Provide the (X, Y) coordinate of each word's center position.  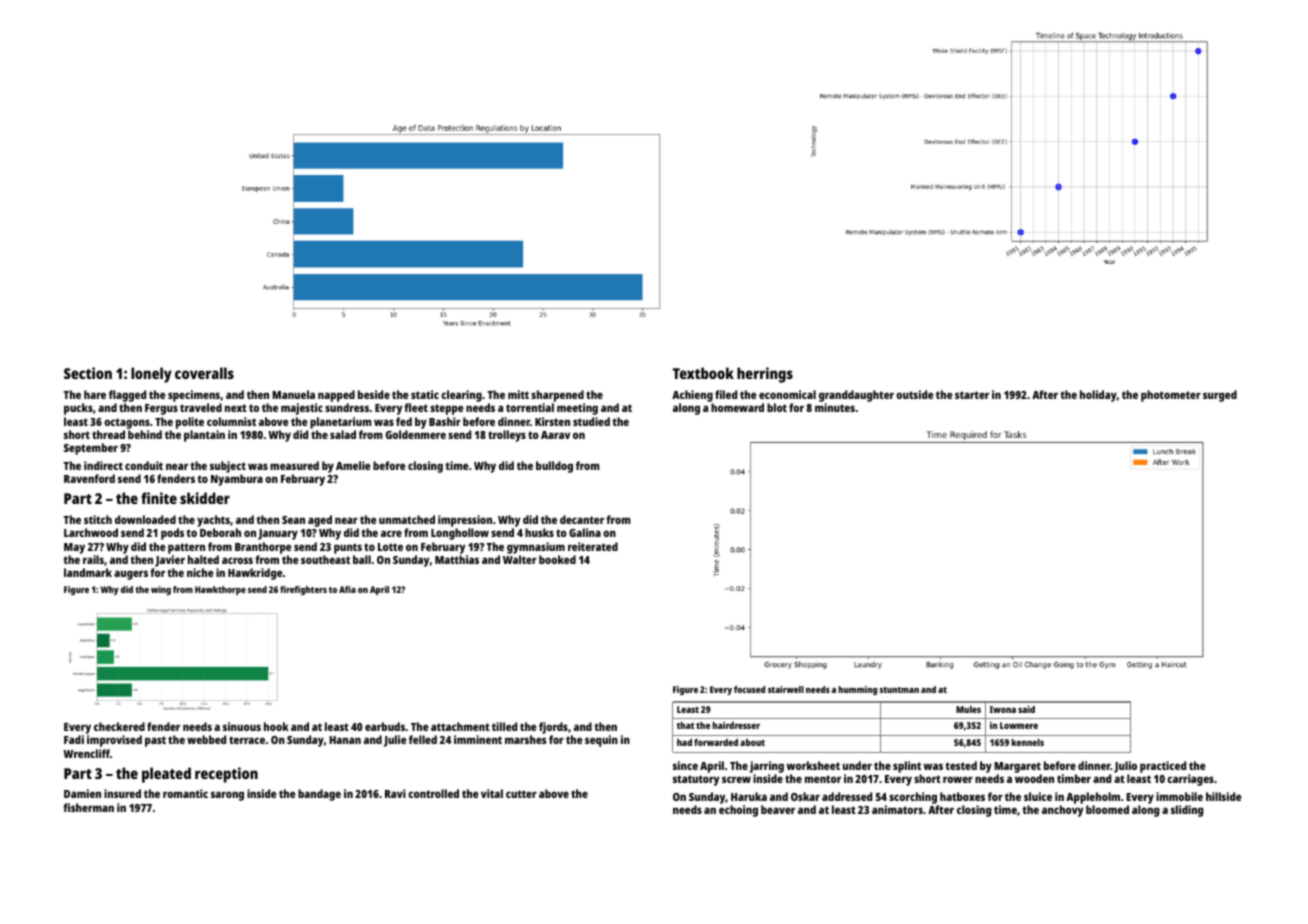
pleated (166, 775)
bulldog (554, 467)
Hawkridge (255, 574)
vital (492, 793)
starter (972, 395)
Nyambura (237, 480)
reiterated (593, 546)
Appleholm (1093, 798)
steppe (447, 409)
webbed (206, 739)
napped (336, 396)
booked (557, 559)
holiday (1098, 396)
